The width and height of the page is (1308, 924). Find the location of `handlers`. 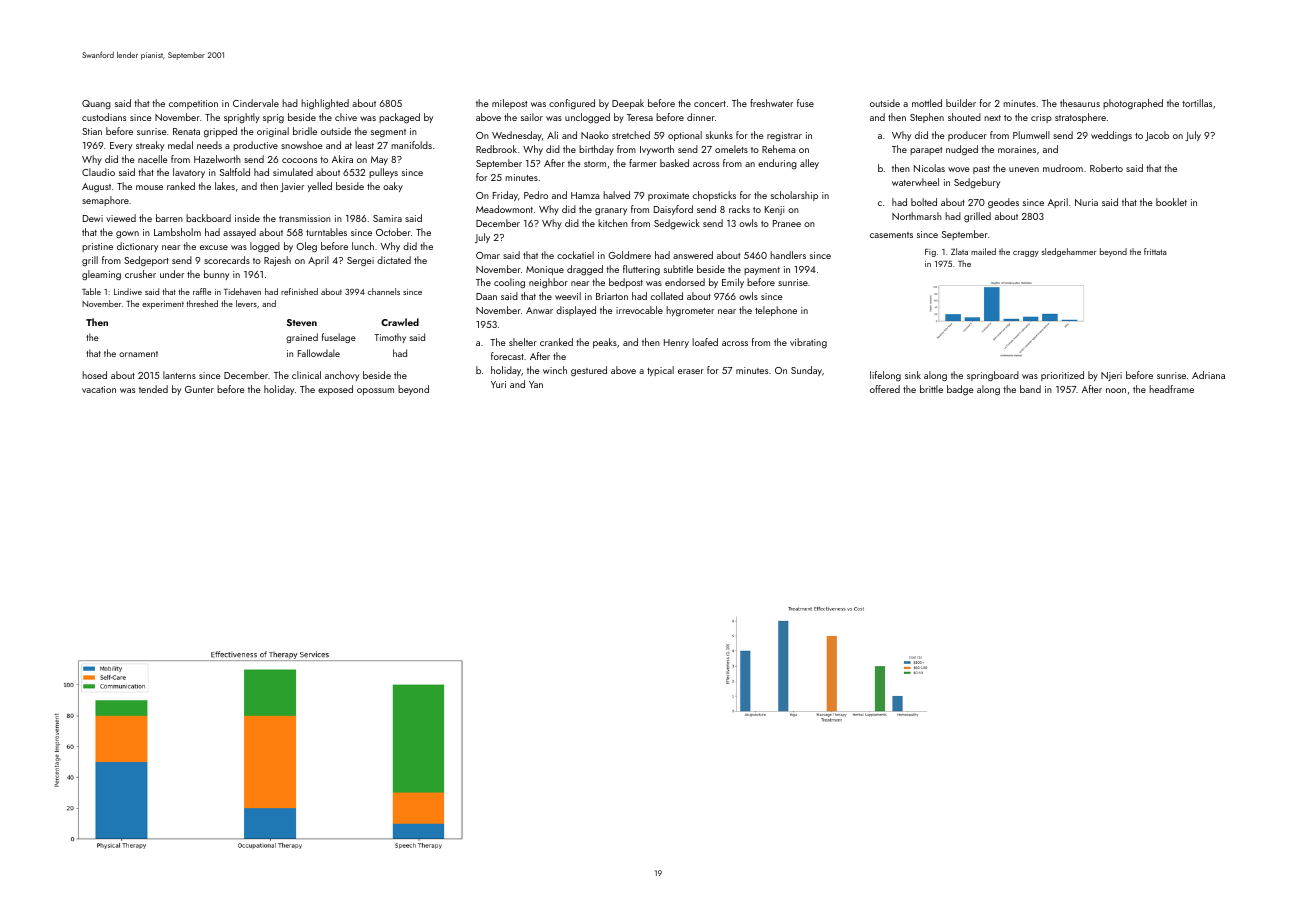

handlers is located at coordinates (788, 255).
